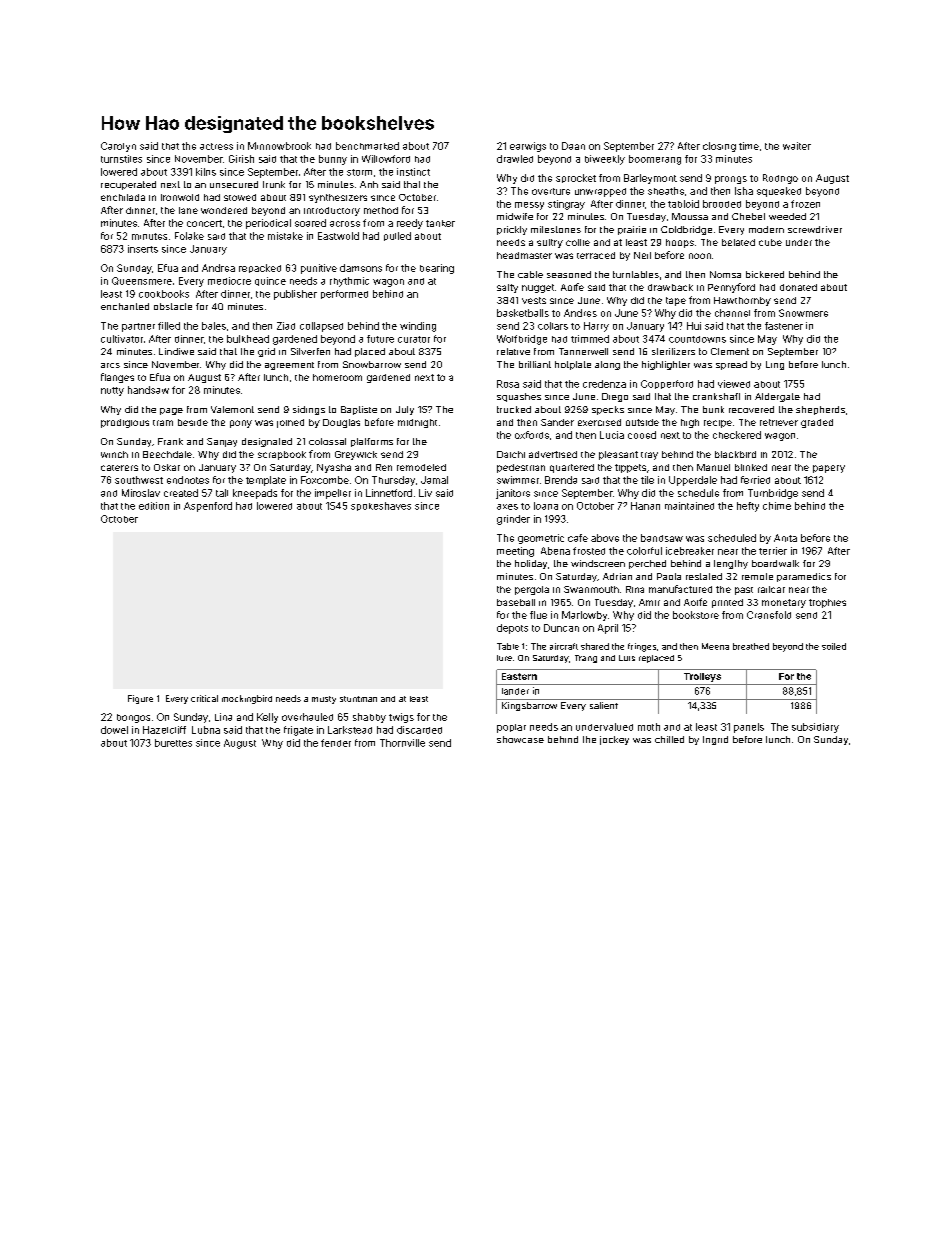  I want to click on burettes, so click(173, 743).
